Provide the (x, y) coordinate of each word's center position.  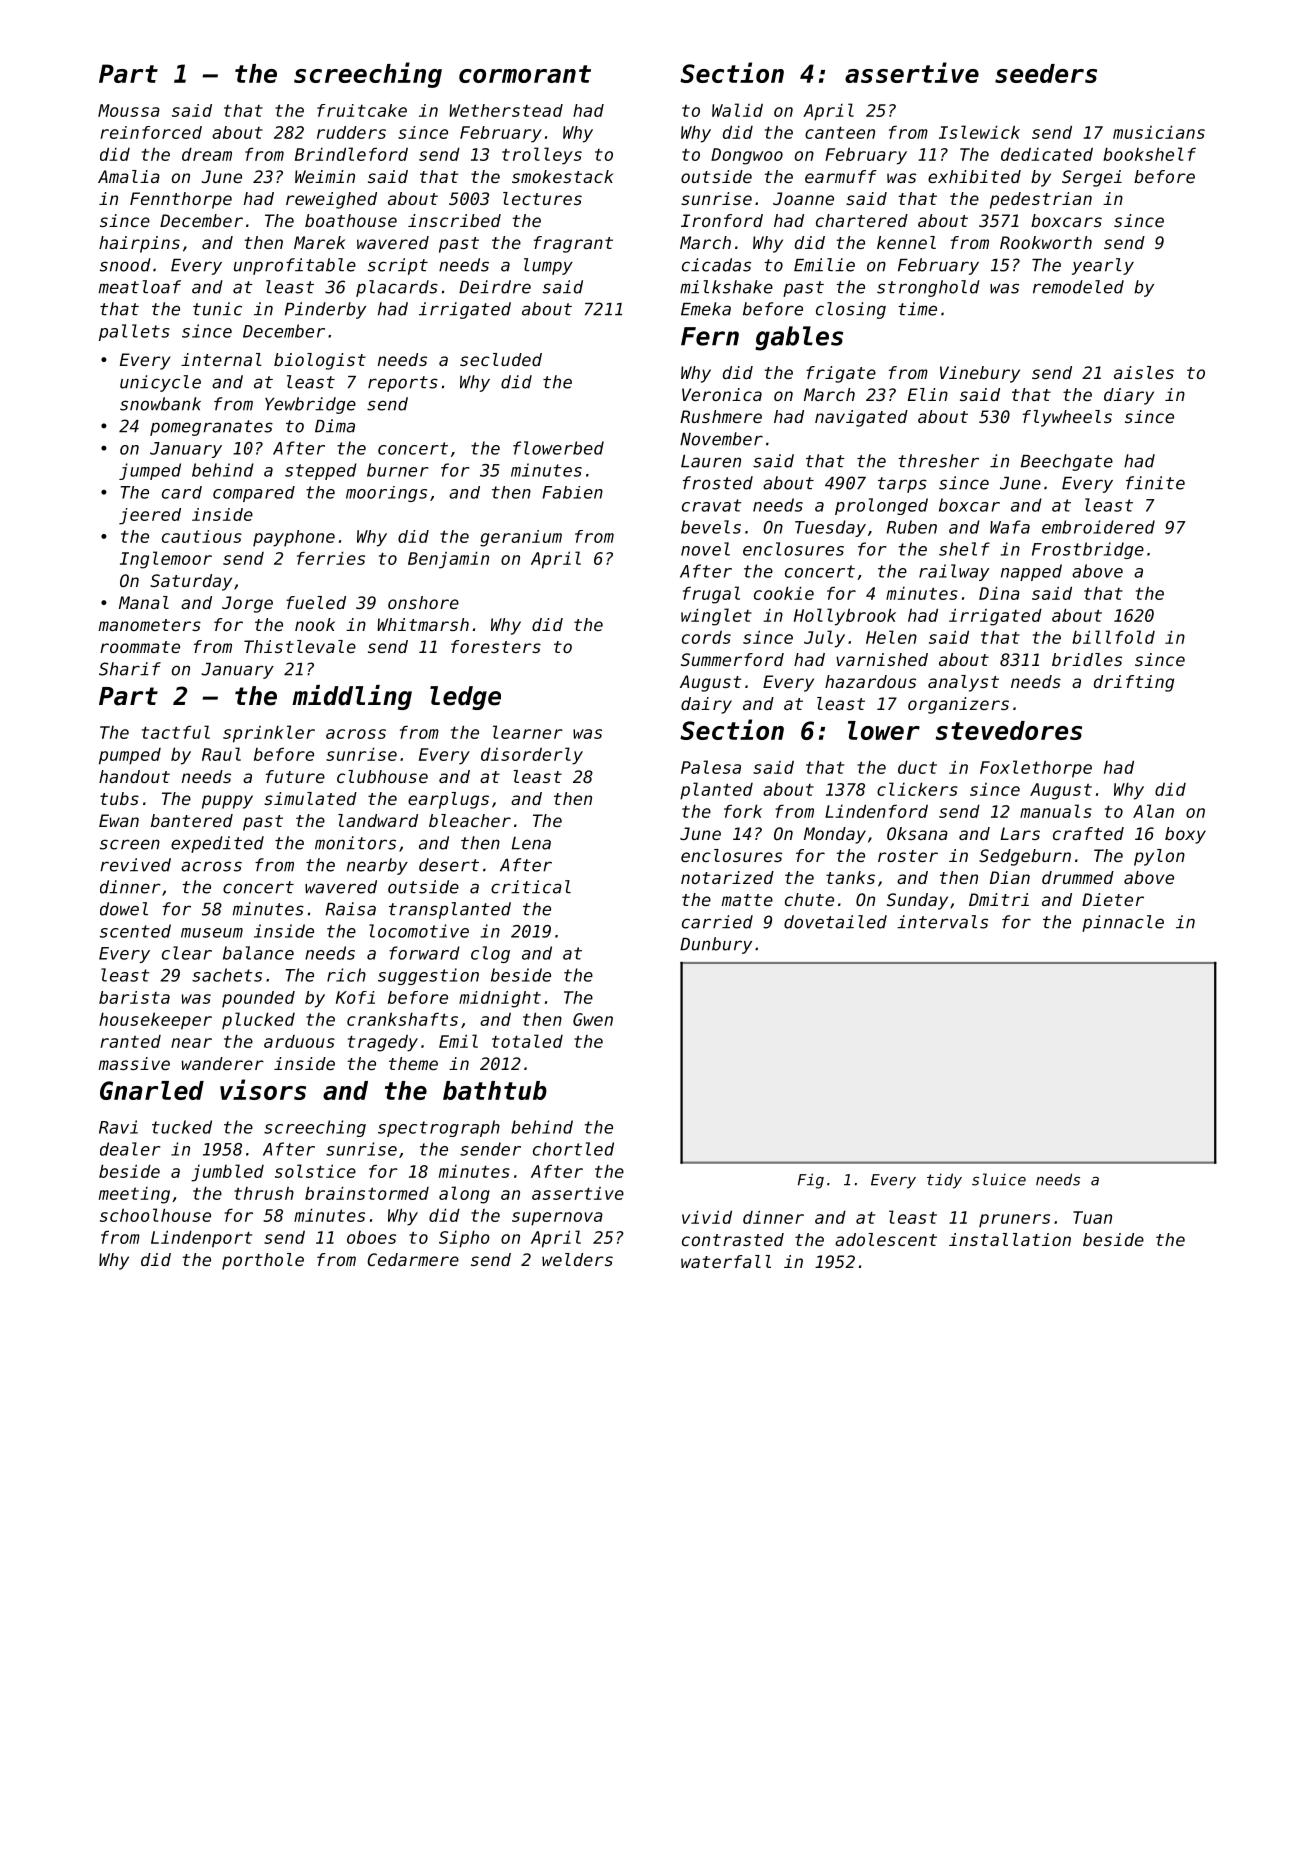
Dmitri (999, 899)
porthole (263, 1261)
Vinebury (980, 374)
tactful (176, 732)
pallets (134, 332)
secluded (501, 359)
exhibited (974, 176)
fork (743, 811)
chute (809, 899)
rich (346, 975)
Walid (737, 110)
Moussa (129, 110)
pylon (1159, 857)
